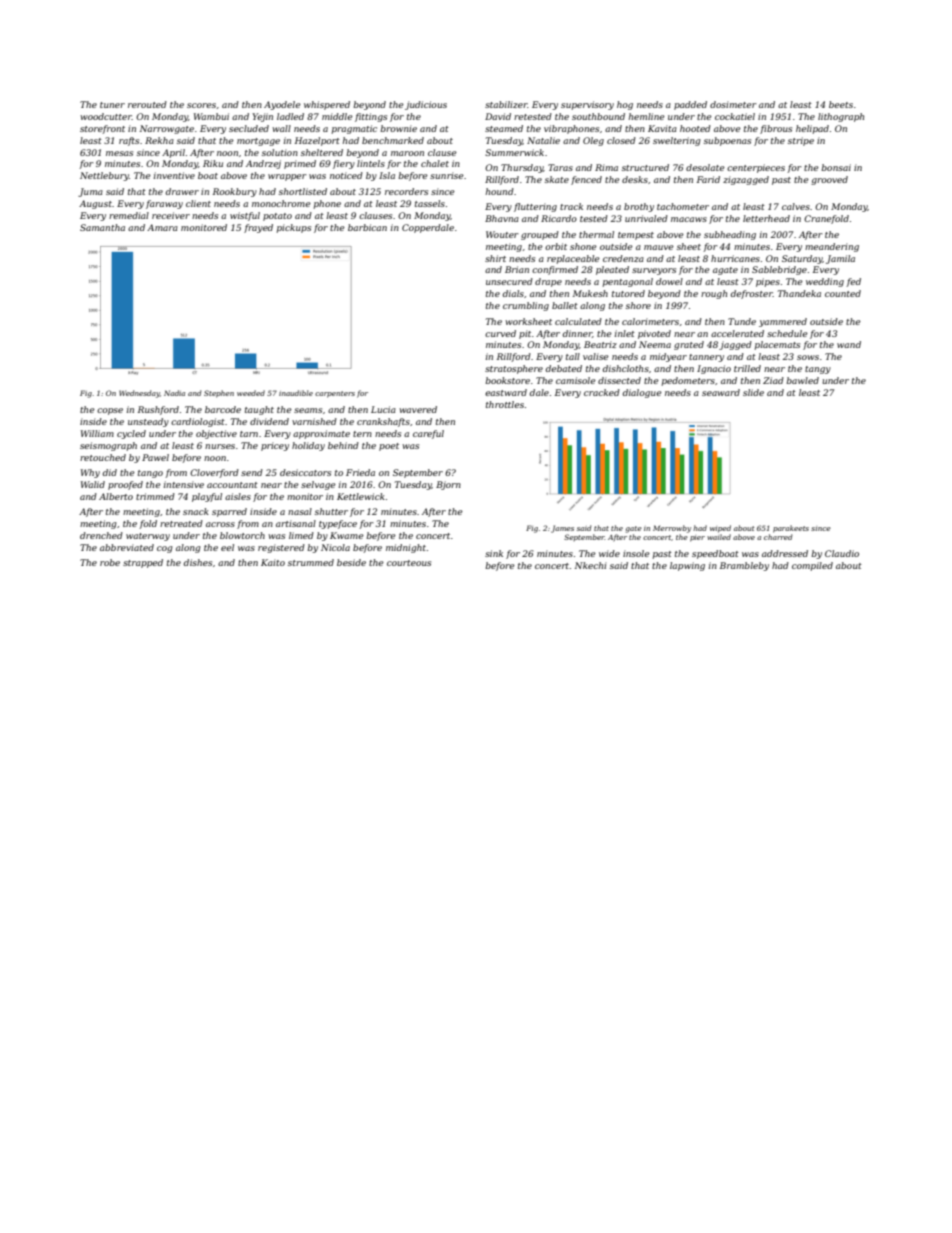 The height and width of the screenshot is (1233, 952). What do you see at coordinates (506, 104) in the screenshot?
I see `stabilizer` at bounding box center [506, 104].
